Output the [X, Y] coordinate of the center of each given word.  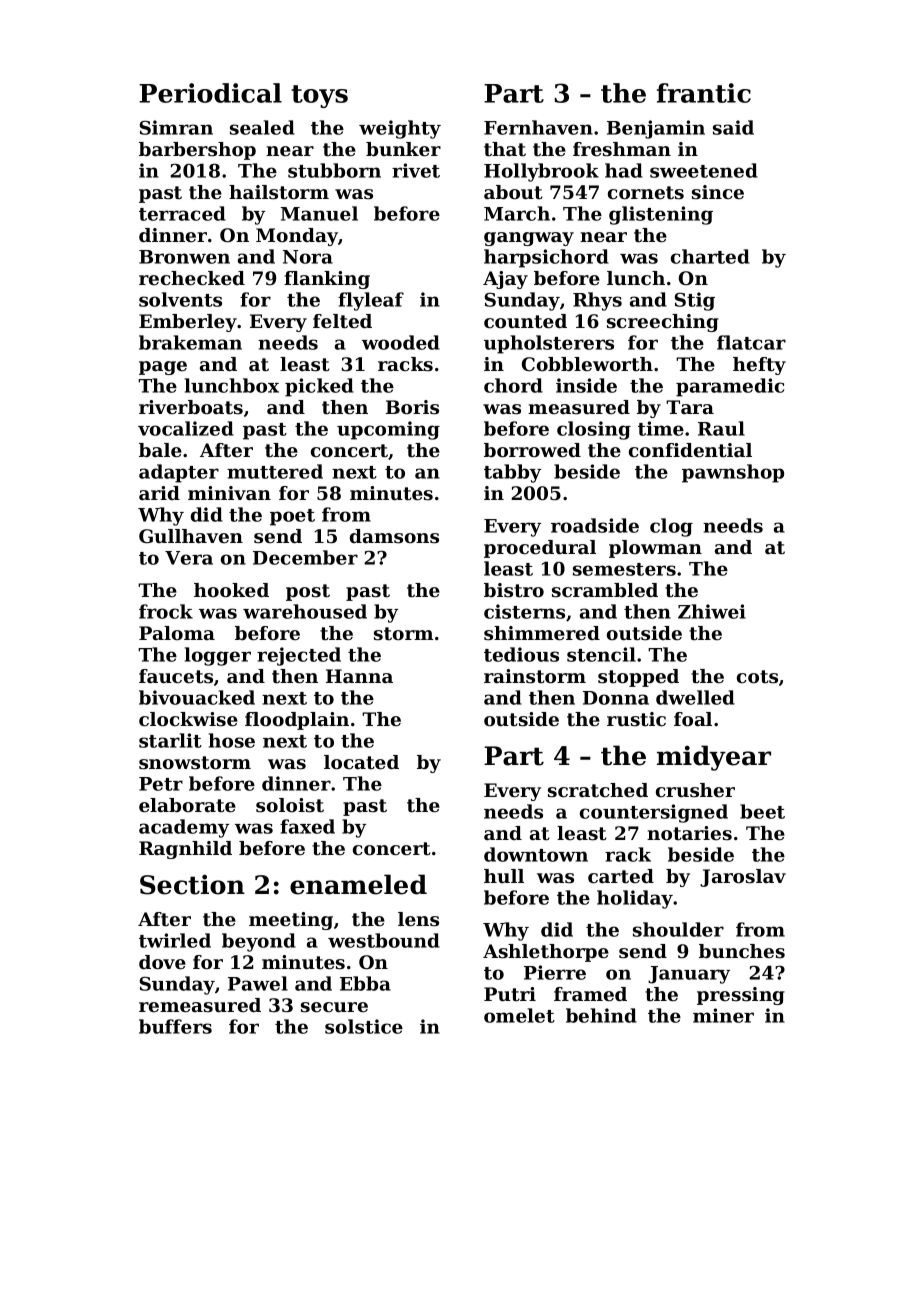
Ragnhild [185, 850]
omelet [519, 1015]
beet [762, 811]
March [517, 213]
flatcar [751, 342]
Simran [176, 127]
